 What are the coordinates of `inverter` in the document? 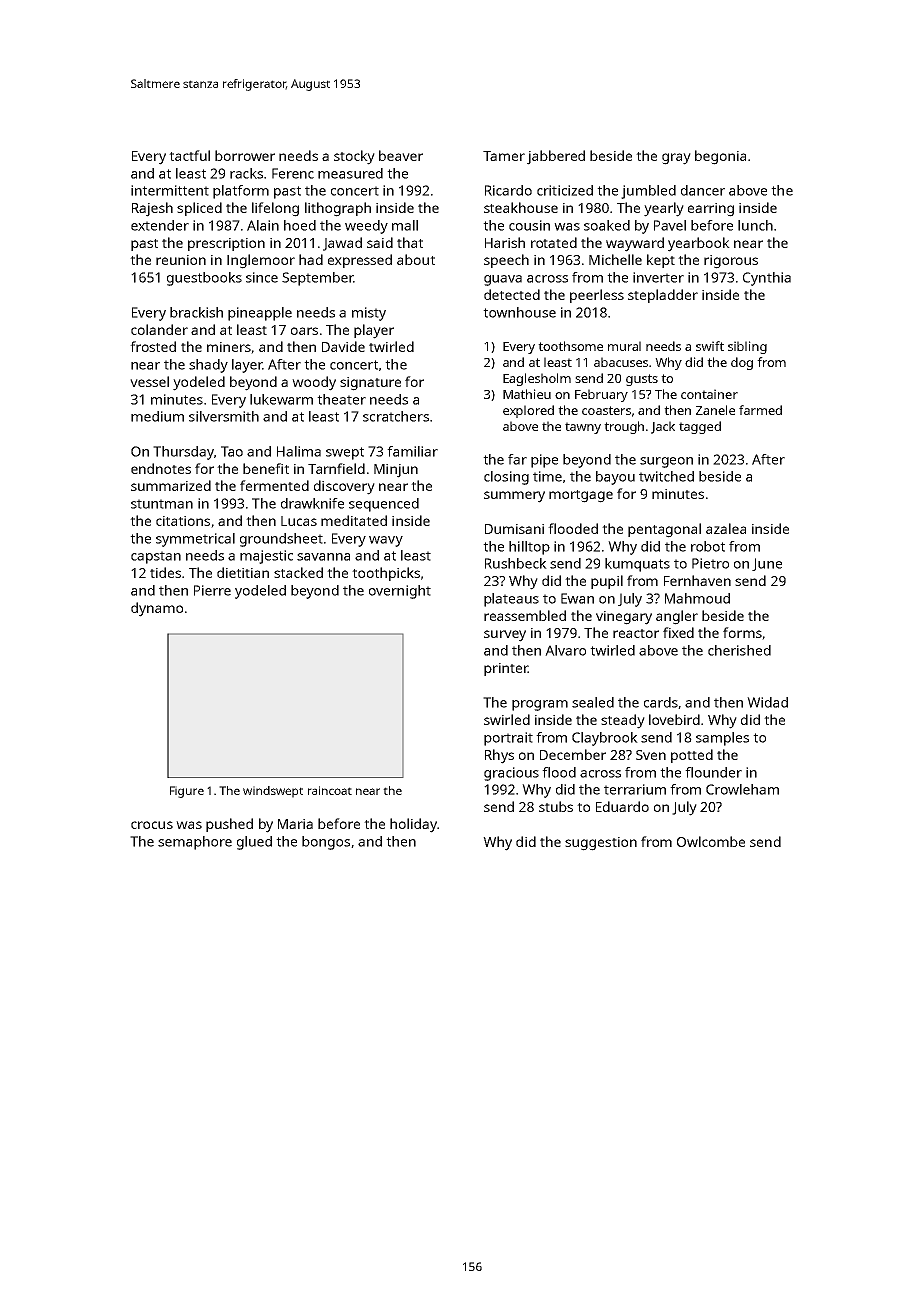 It's located at (658, 277).
